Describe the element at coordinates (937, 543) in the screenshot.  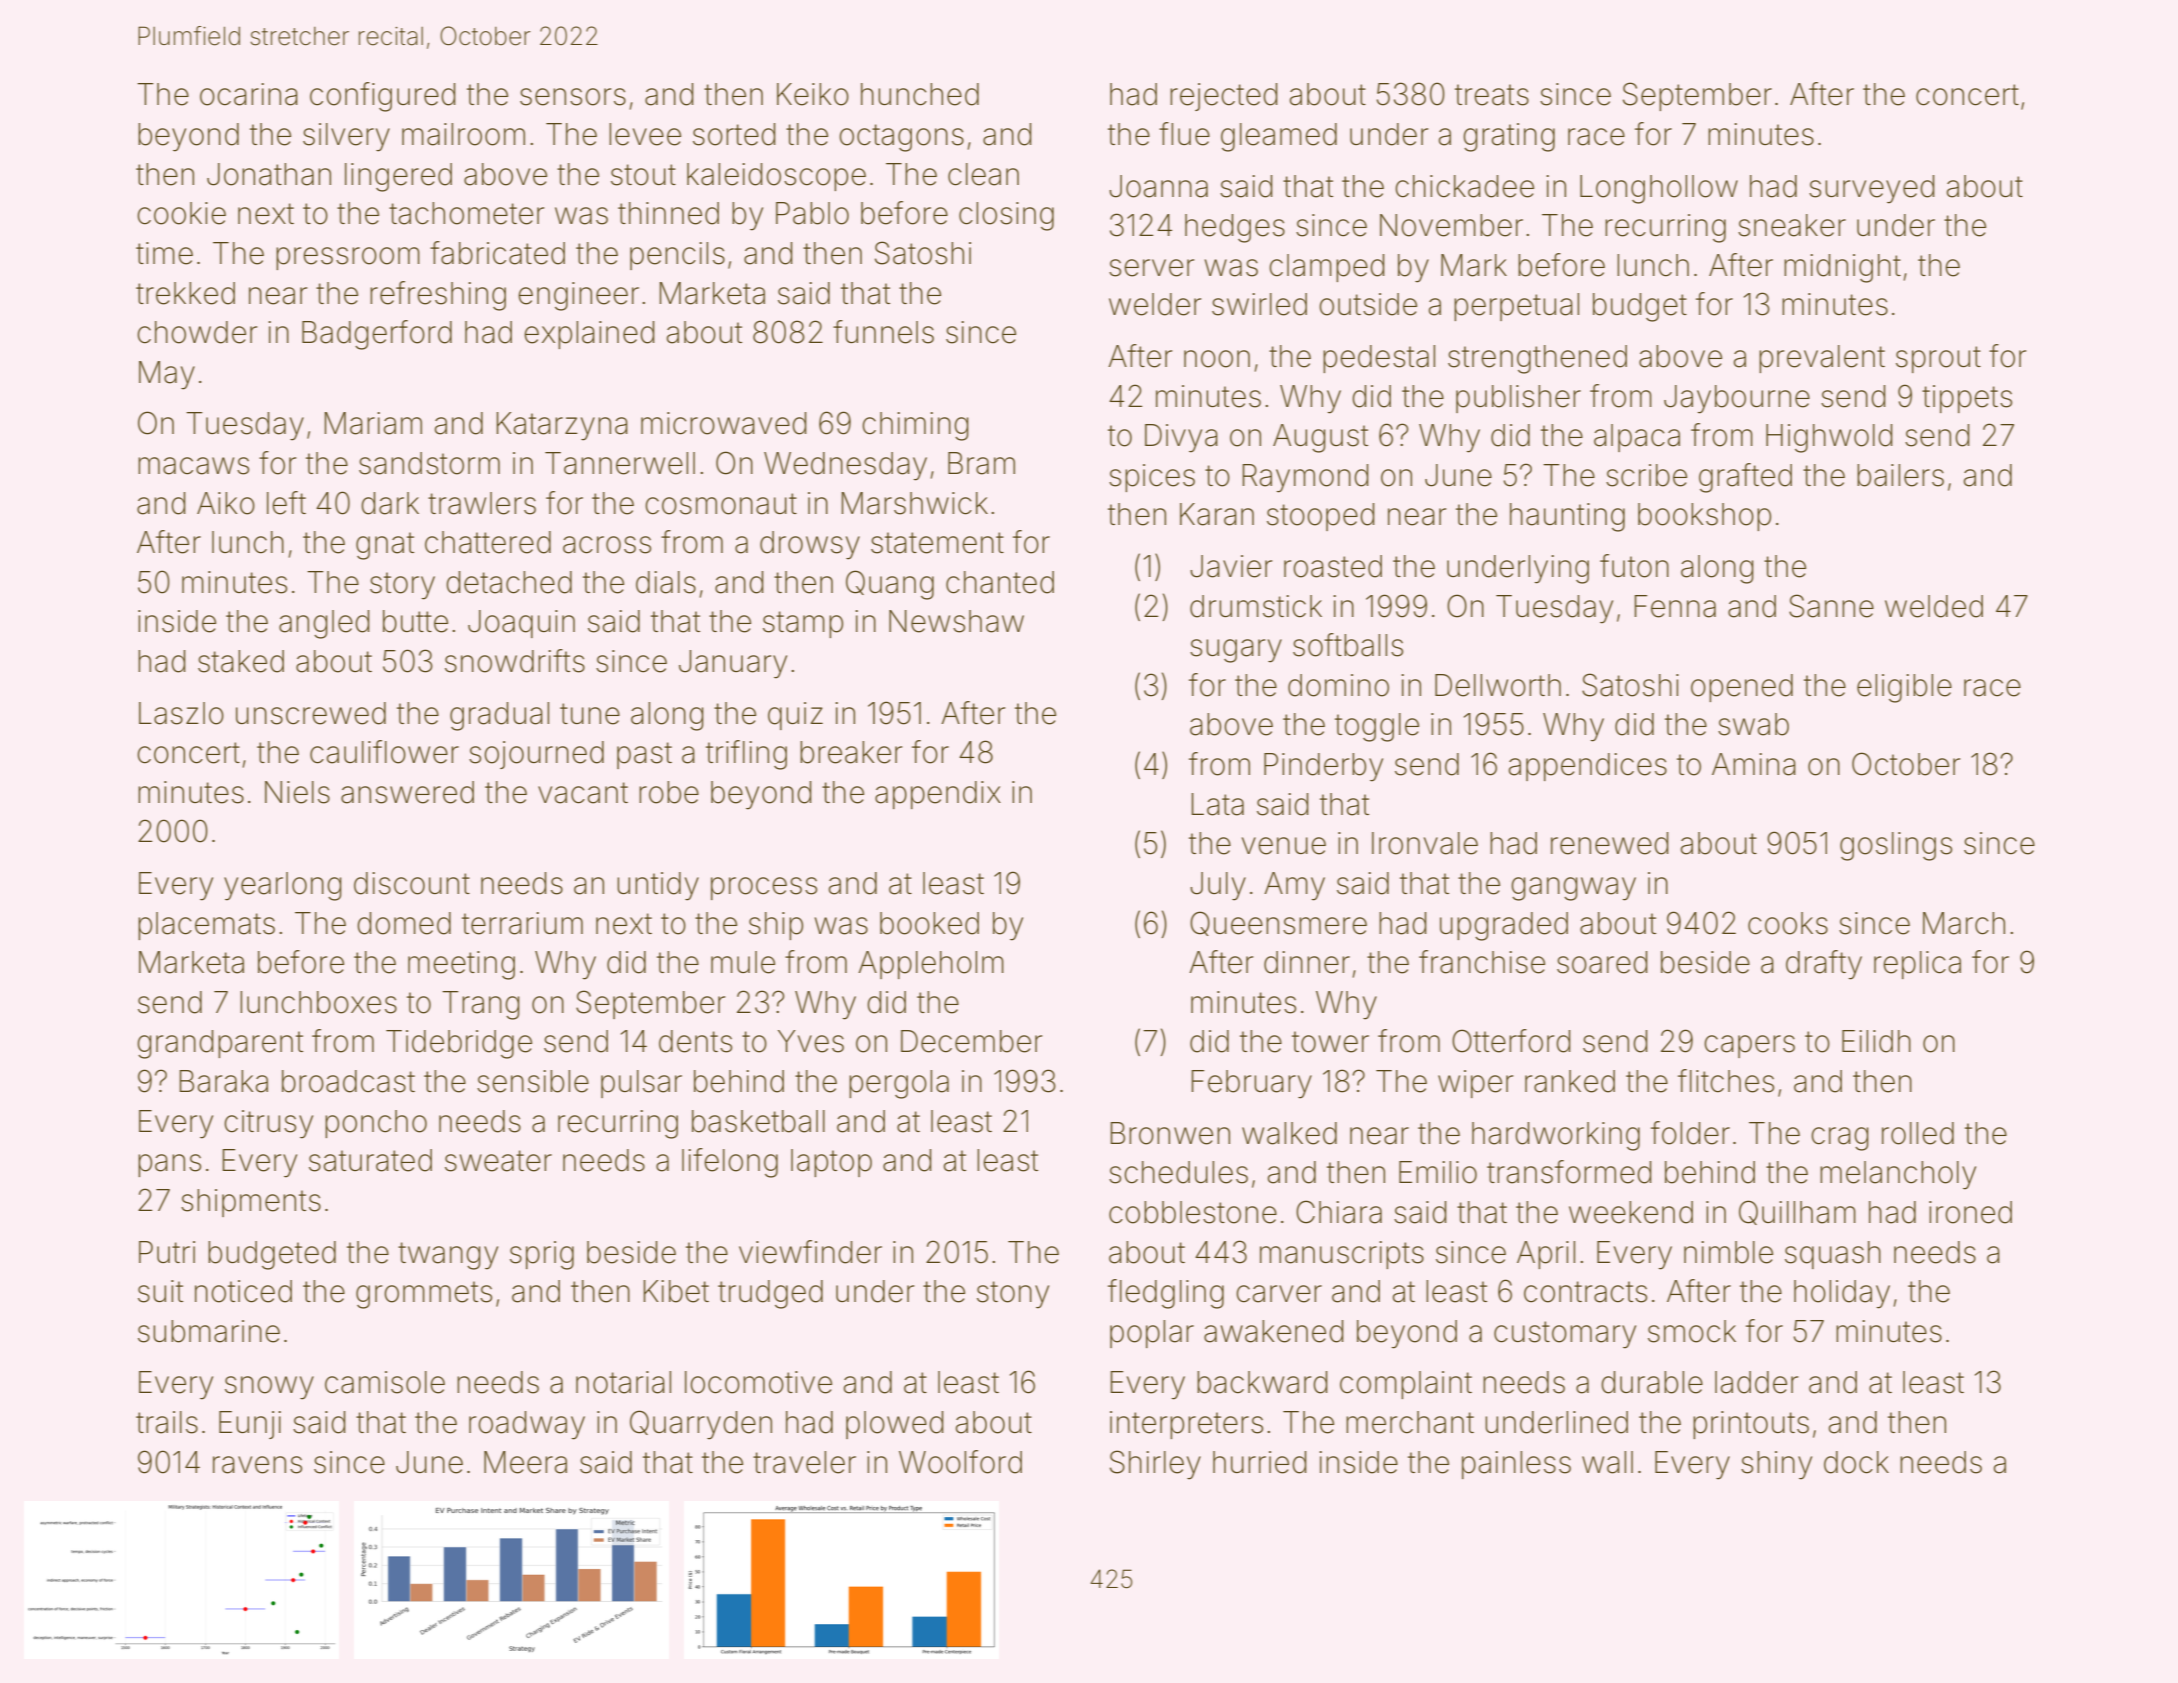
I see `statement` at that location.
